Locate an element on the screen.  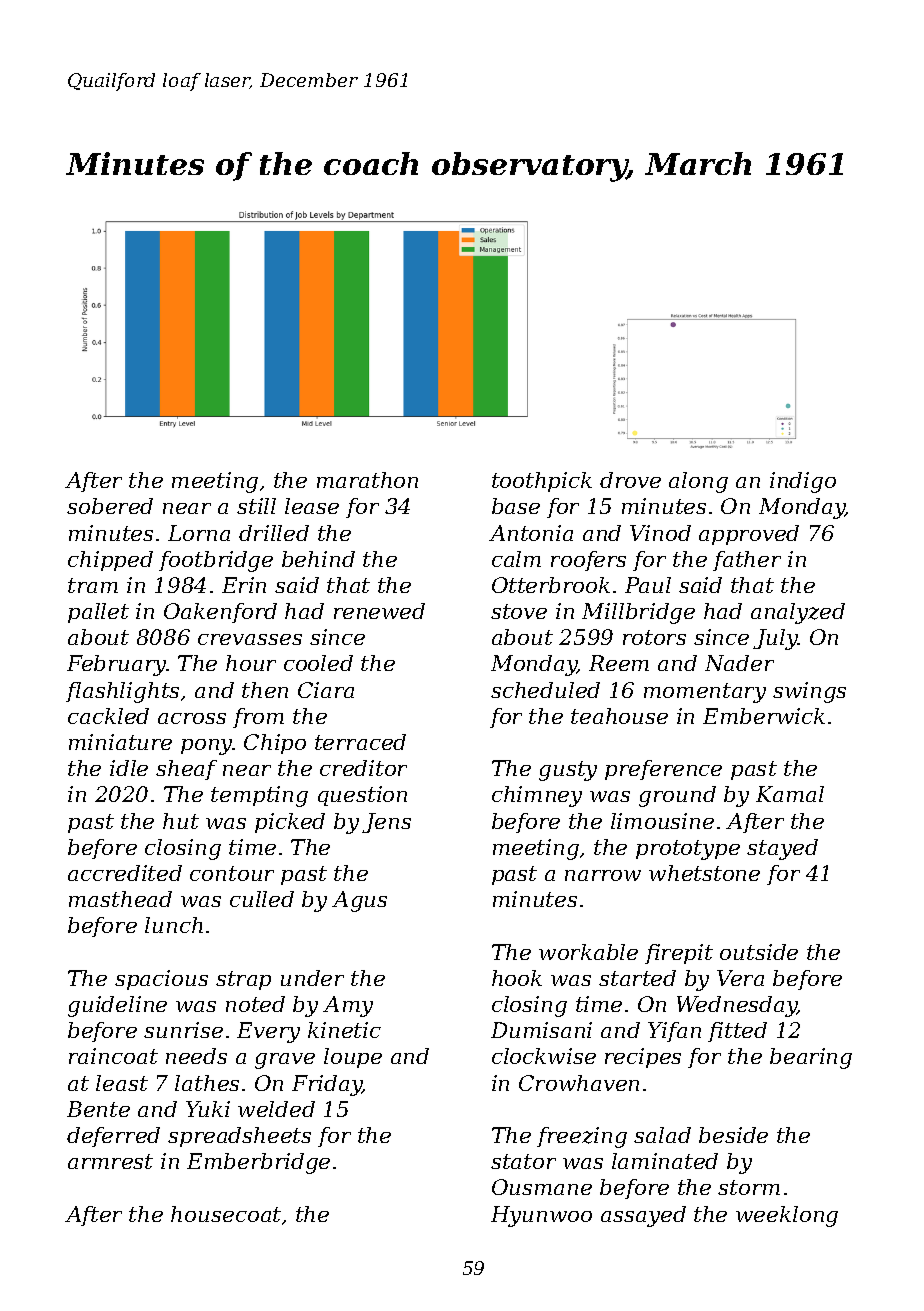
hook is located at coordinates (517, 978).
